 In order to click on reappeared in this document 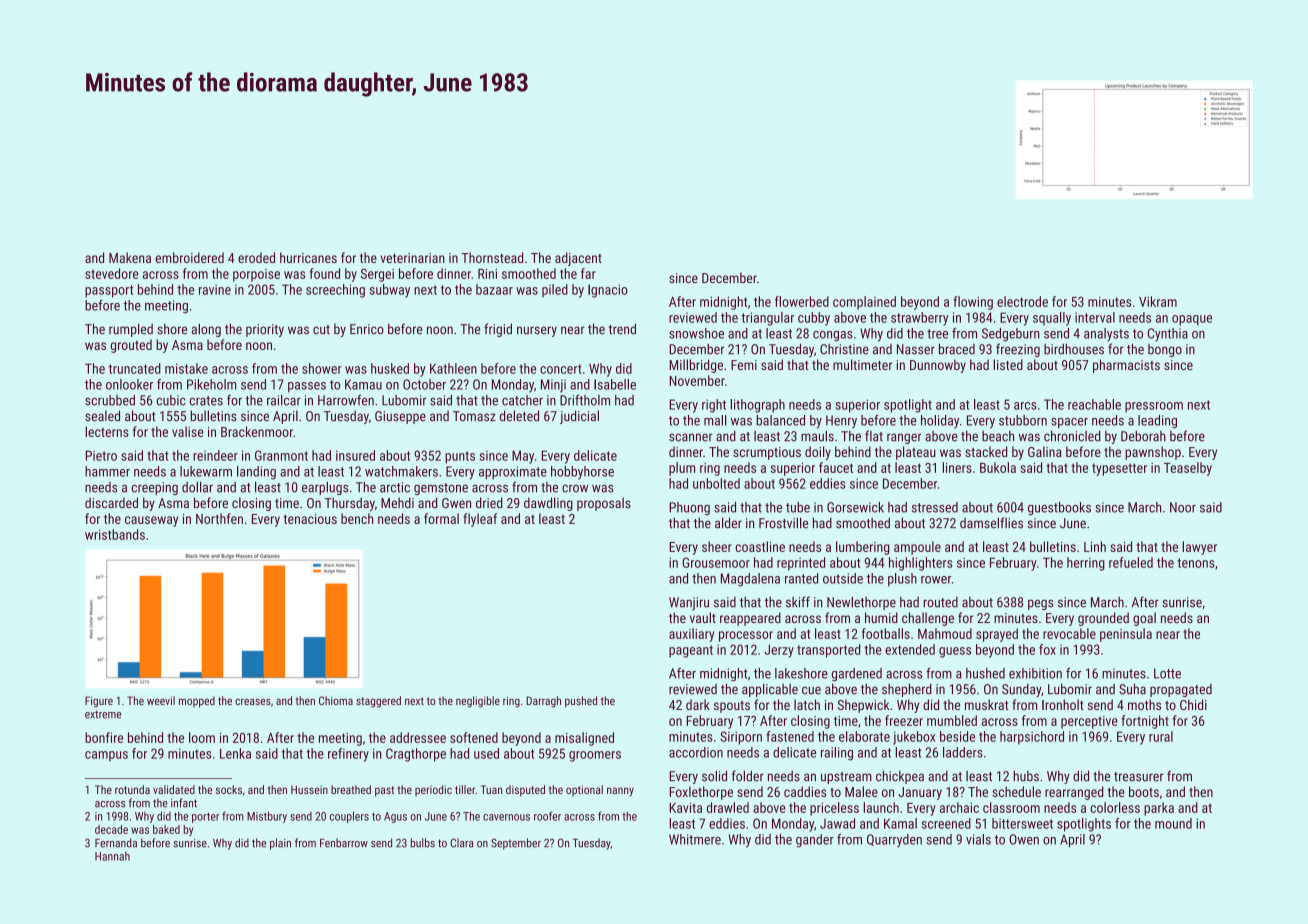, I will do `click(750, 619)`.
